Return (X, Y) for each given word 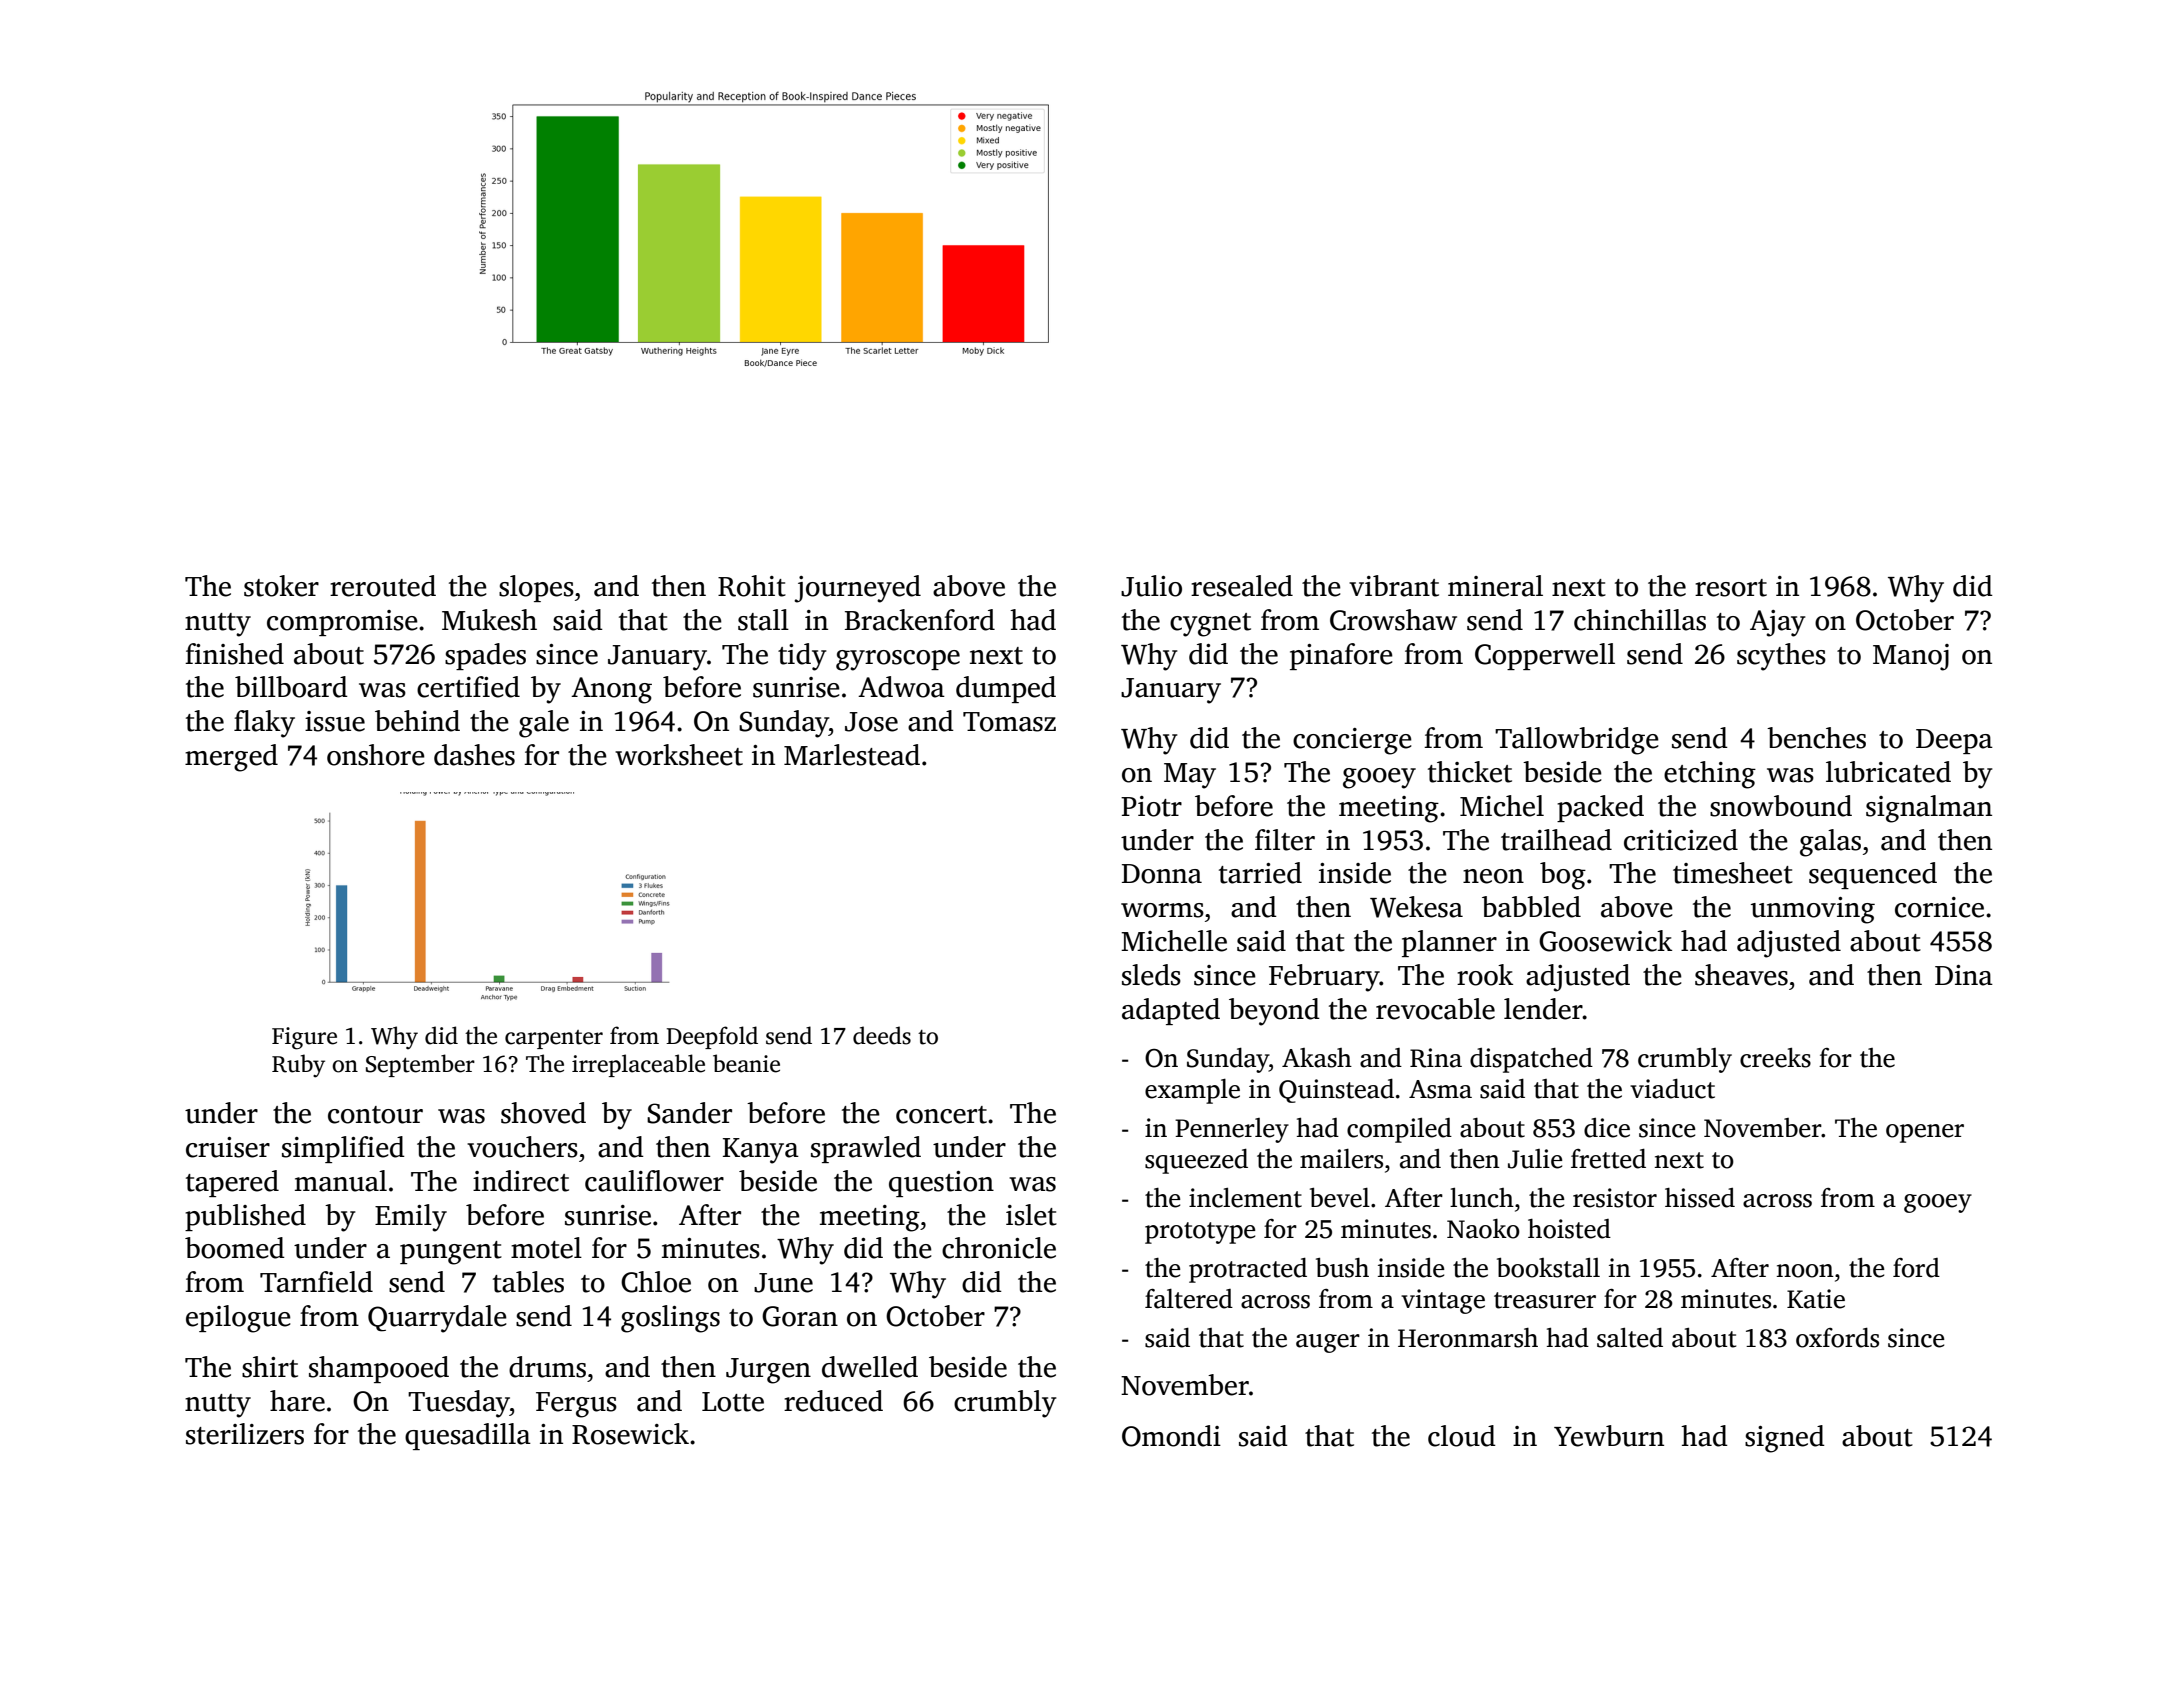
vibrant (1394, 586)
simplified (343, 1149)
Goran (800, 1316)
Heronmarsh (1468, 1338)
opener (1925, 1133)
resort (1731, 588)
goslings (670, 1319)
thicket (1470, 772)
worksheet (679, 755)
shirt (270, 1367)
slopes (536, 588)
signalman (1929, 809)
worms (1162, 910)
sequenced (1873, 875)
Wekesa (1416, 907)
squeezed (1196, 1161)
